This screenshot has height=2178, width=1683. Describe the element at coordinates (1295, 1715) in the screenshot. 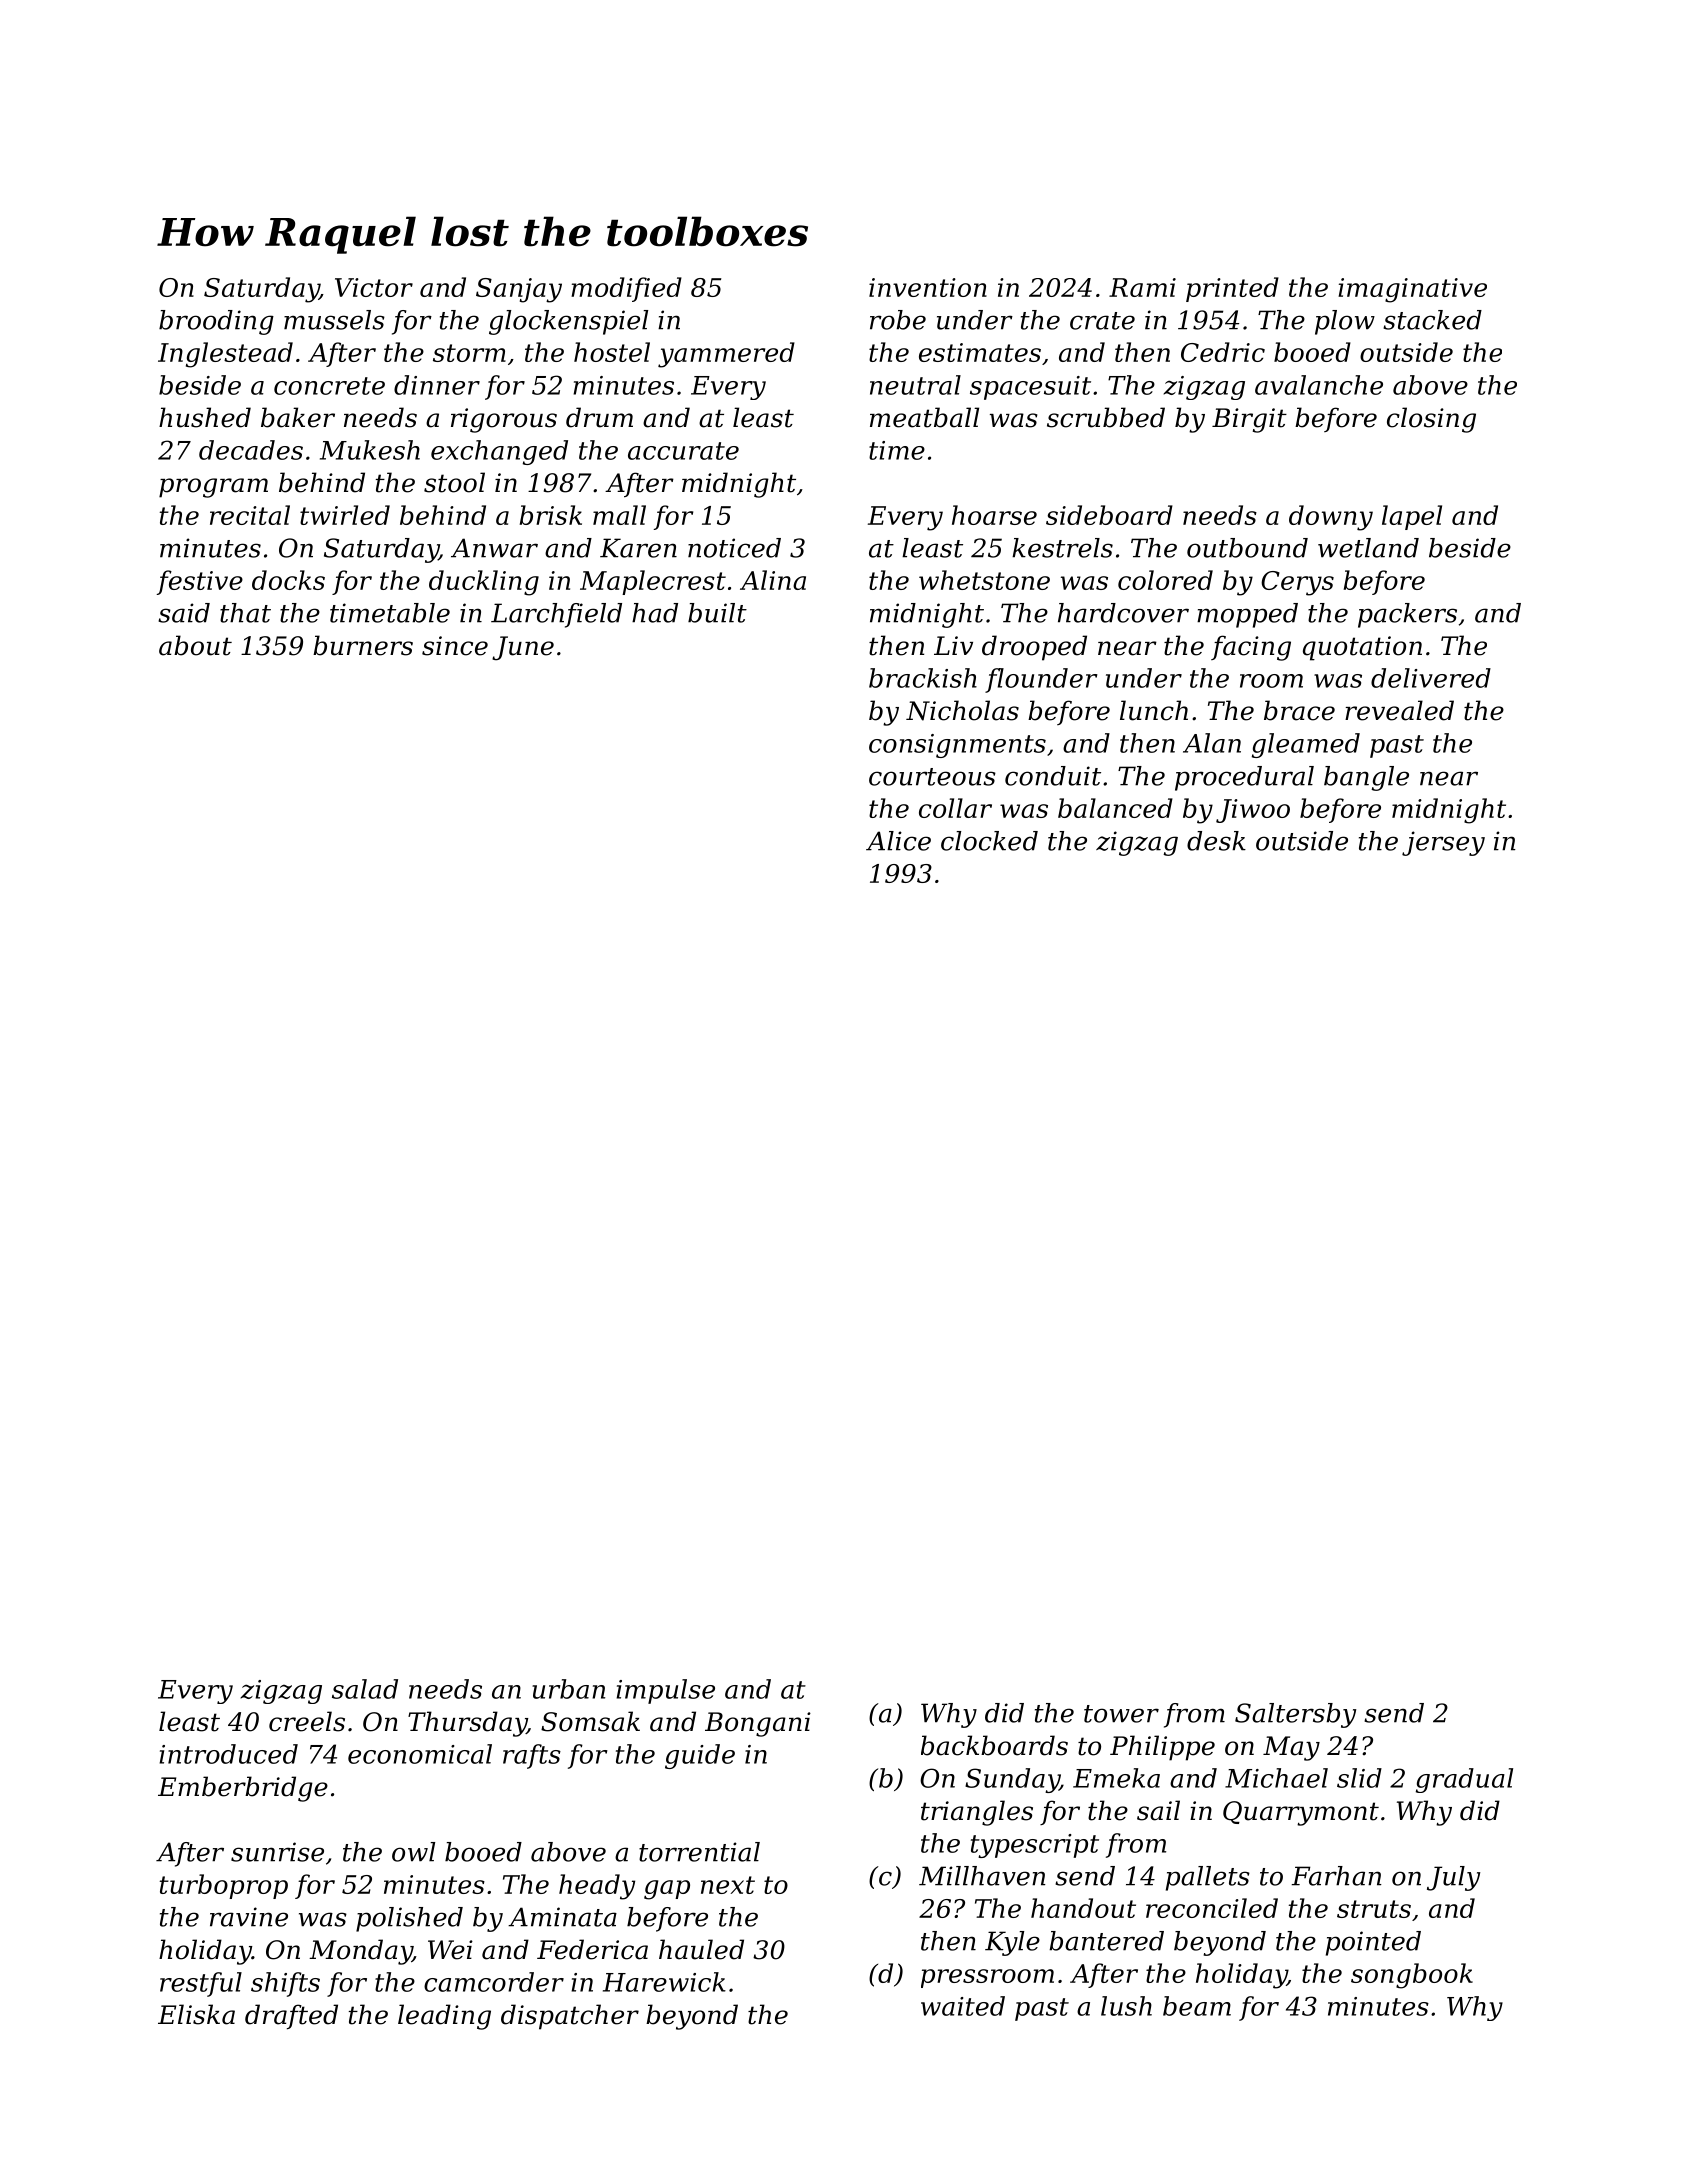

I see `Saltersby` at that location.
